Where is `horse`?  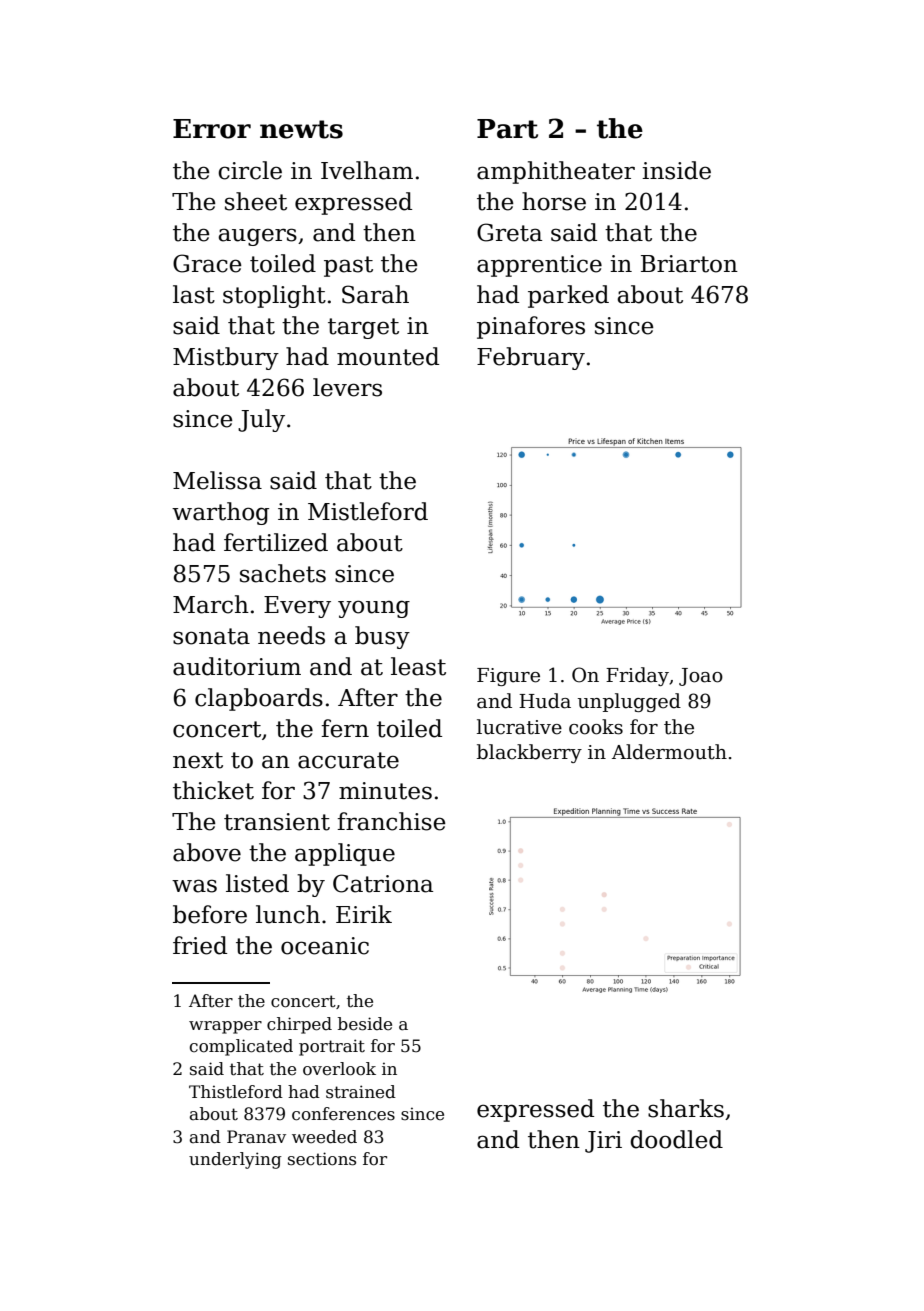
horse is located at coordinates (554, 201).
